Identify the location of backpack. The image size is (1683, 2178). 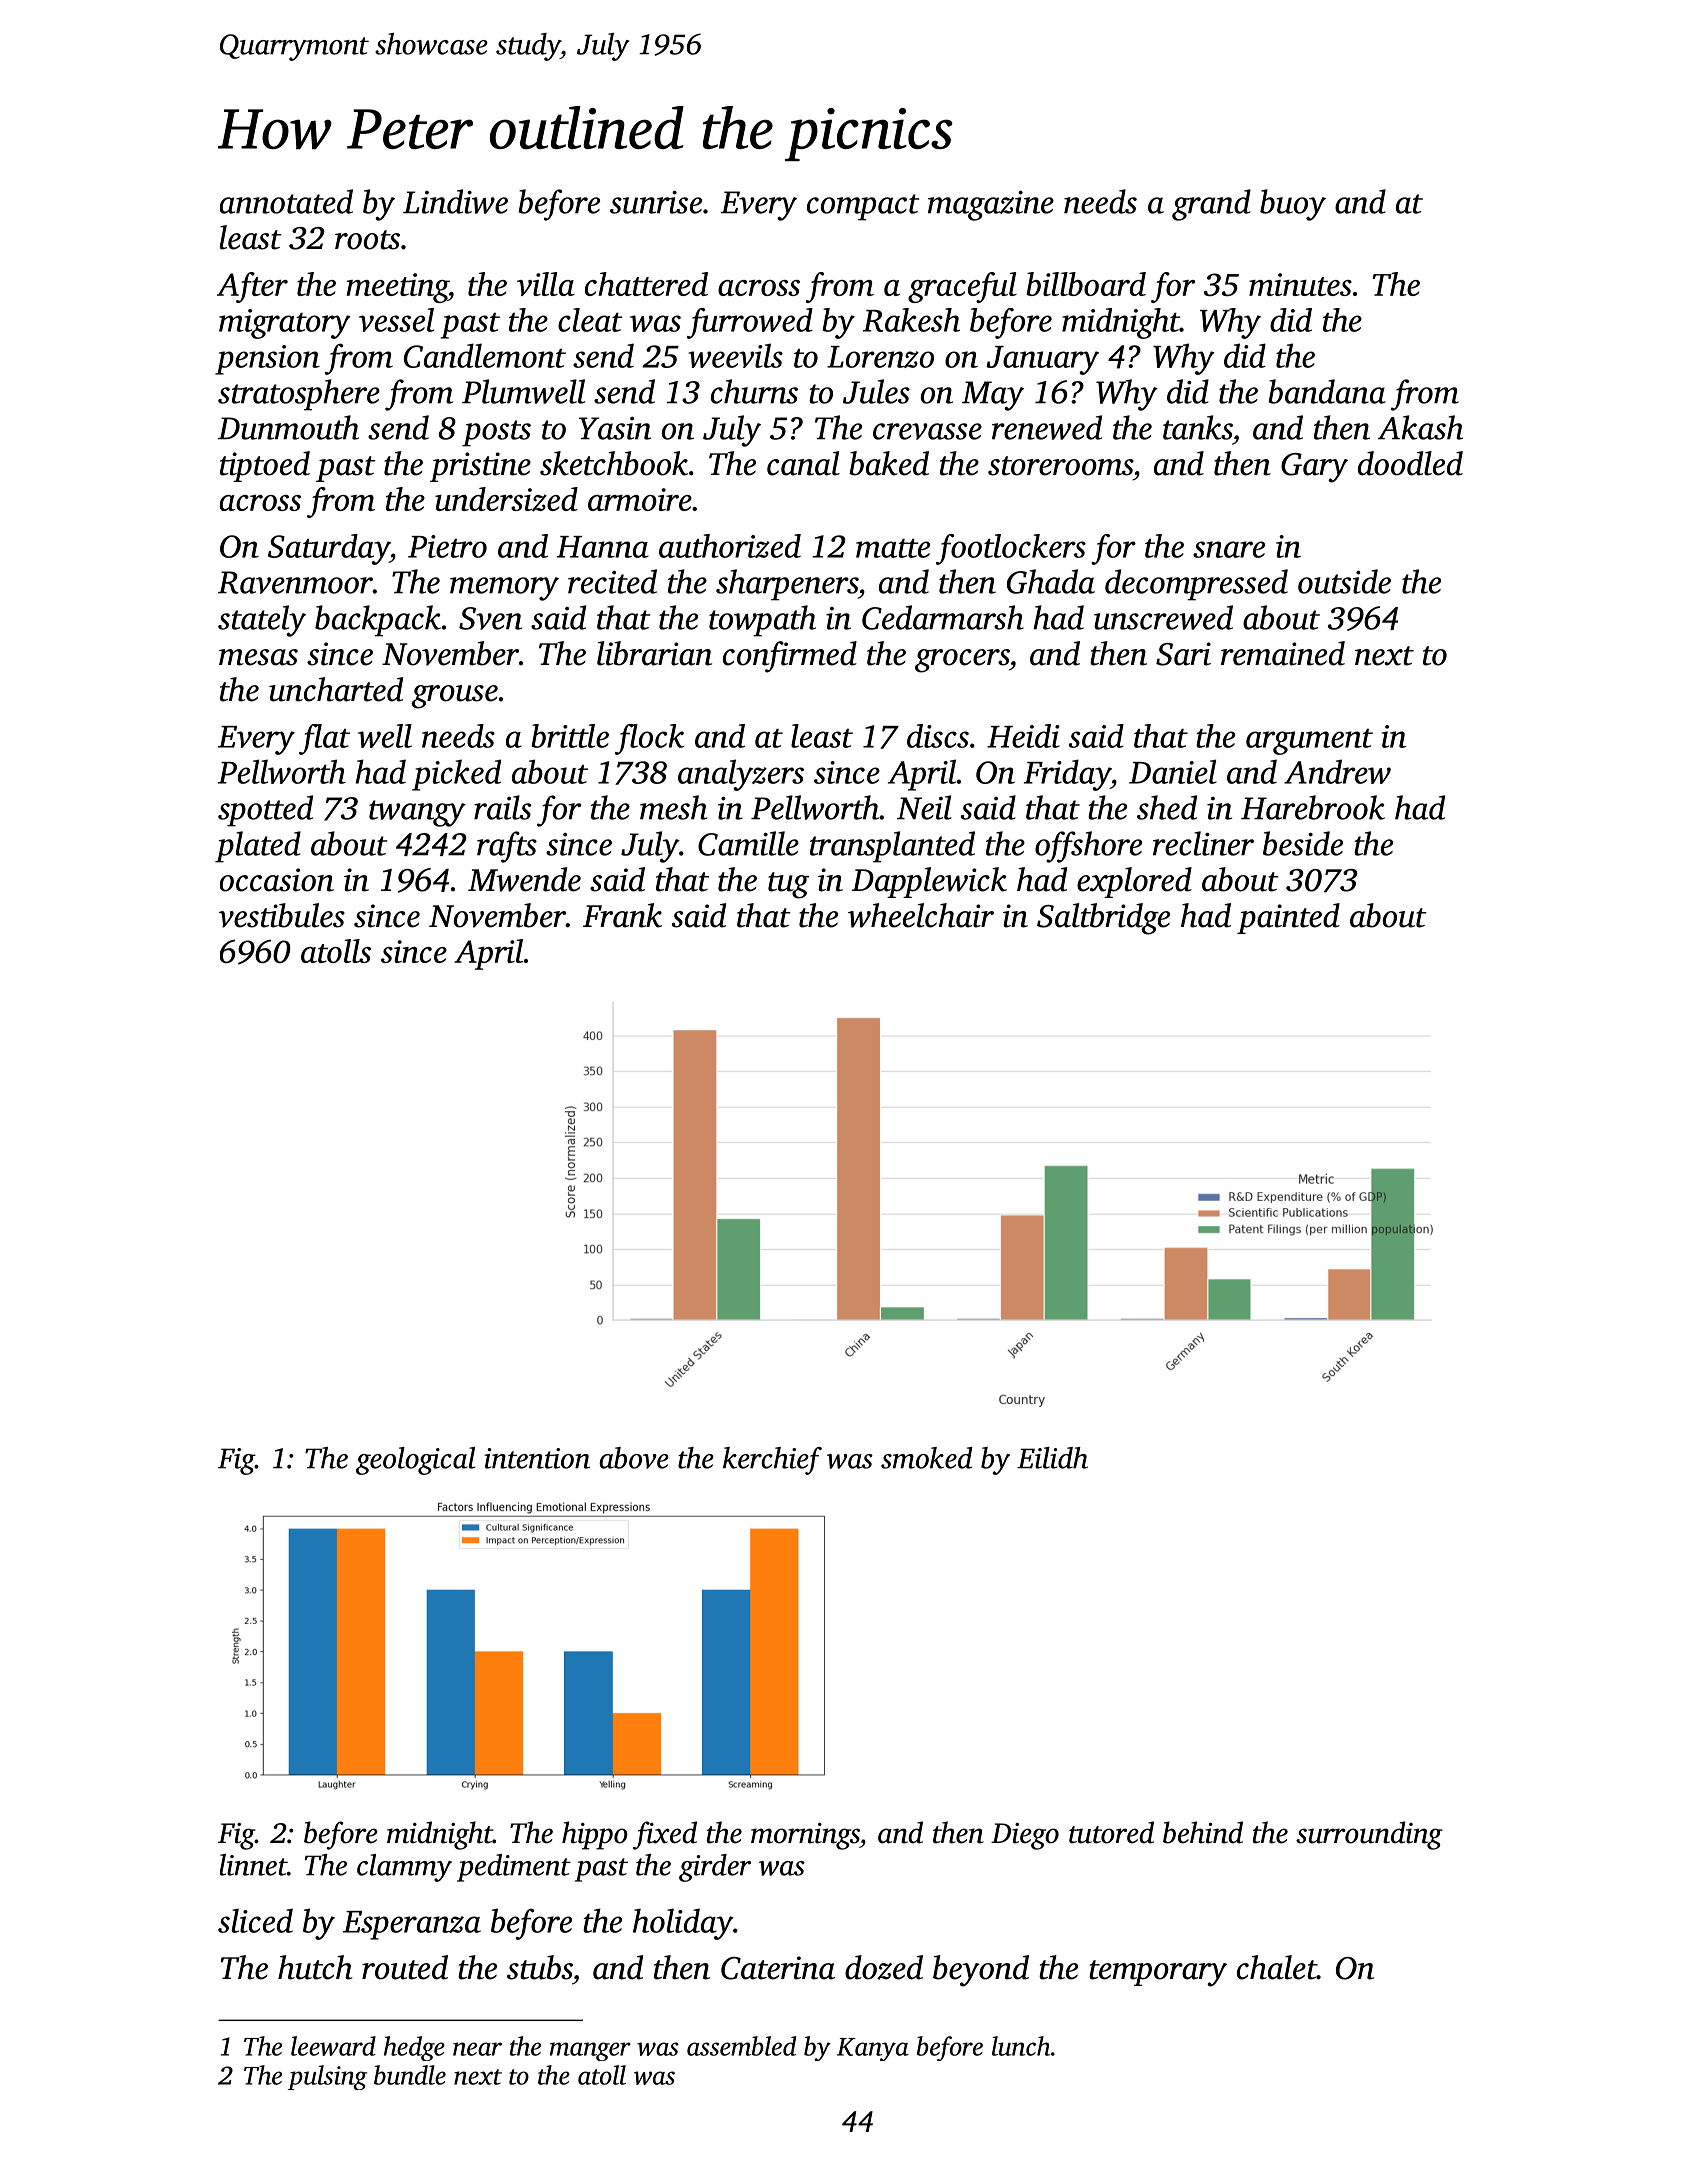
(378, 621).
